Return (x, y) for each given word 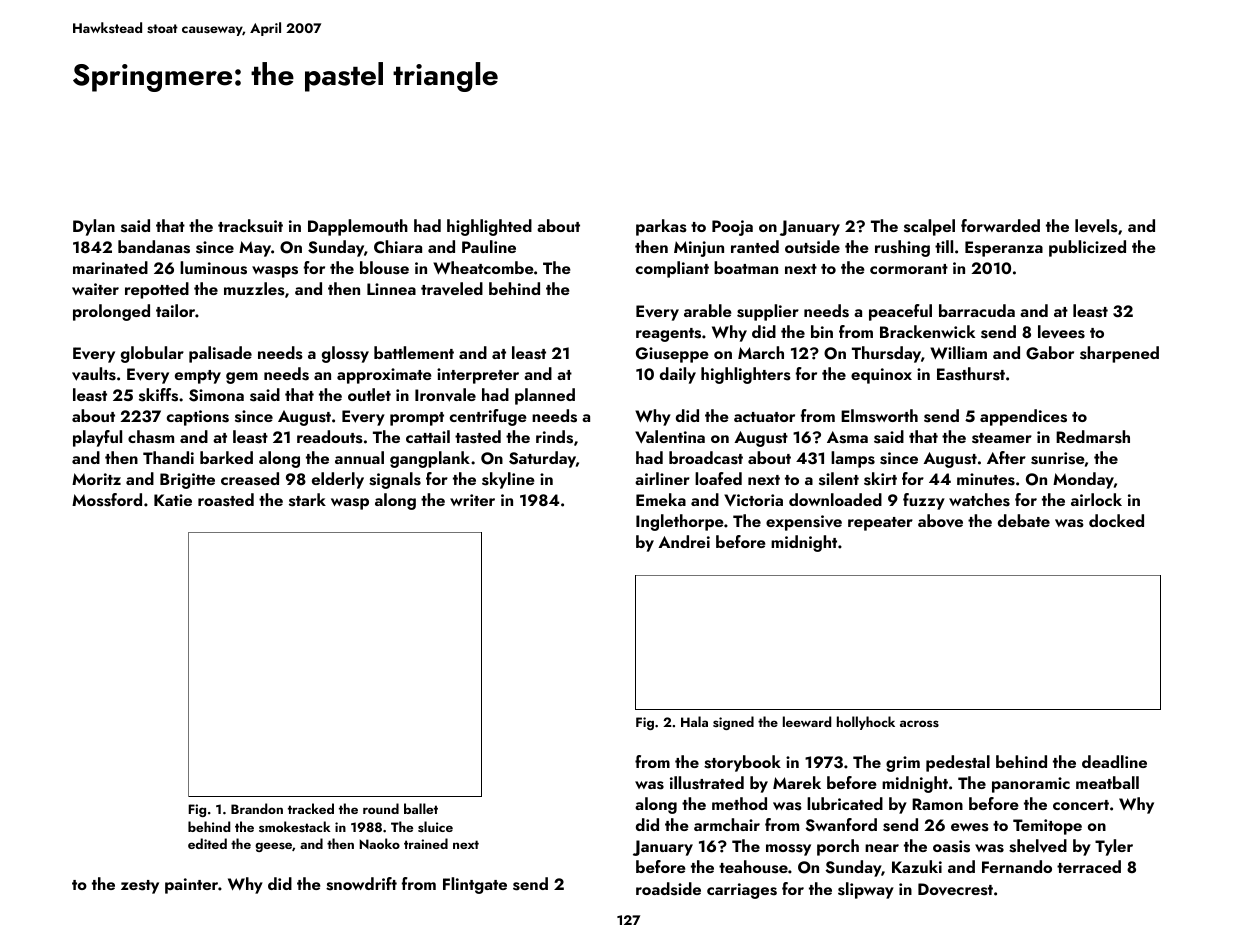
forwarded (1000, 225)
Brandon (257, 808)
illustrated (707, 783)
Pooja (732, 228)
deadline (1114, 761)
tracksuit (250, 226)
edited (207, 843)
